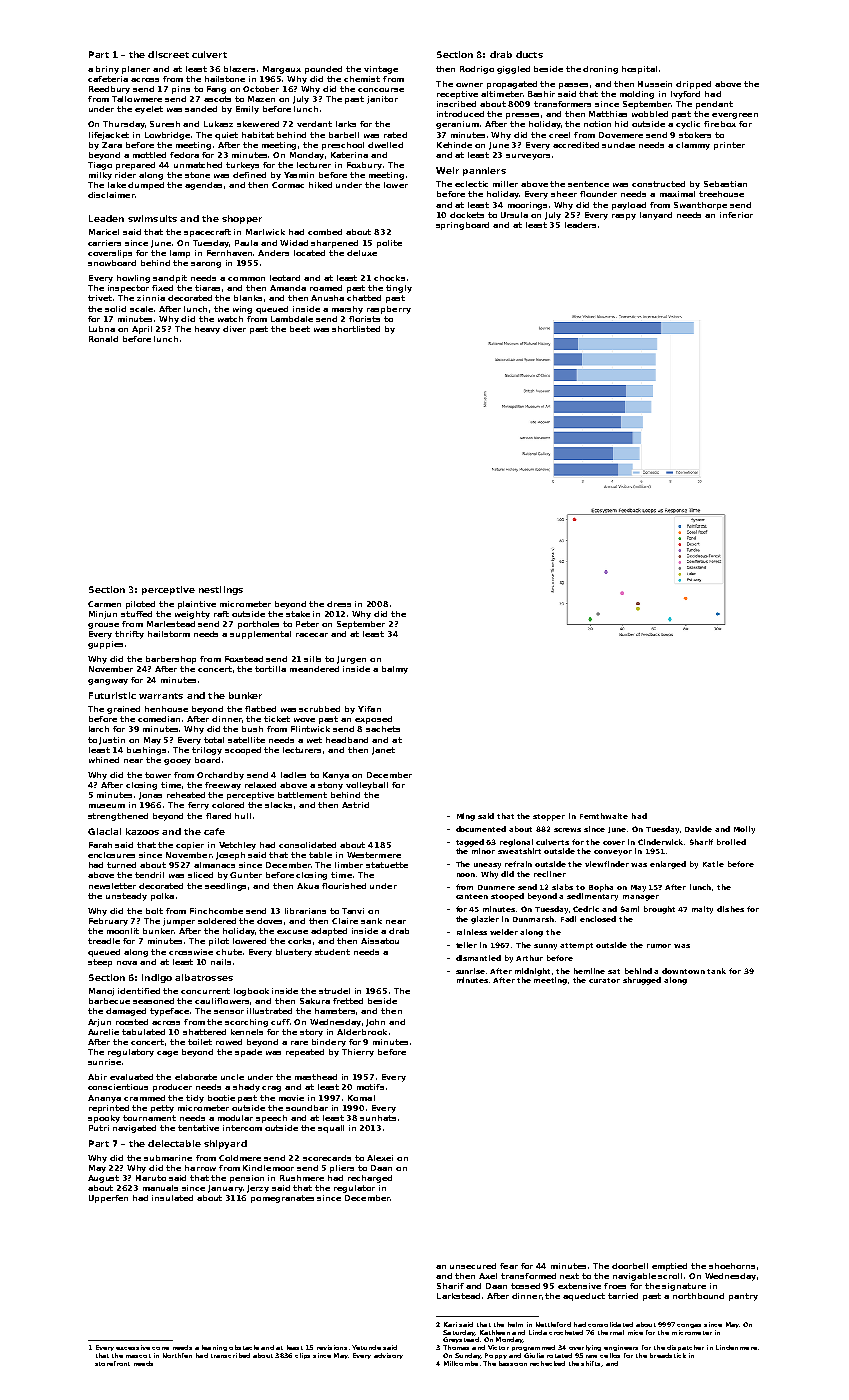 The height and width of the screenshot is (1400, 849). What do you see at coordinates (380, 1158) in the screenshot?
I see `Alexei` at bounding box center [380, 1158].
